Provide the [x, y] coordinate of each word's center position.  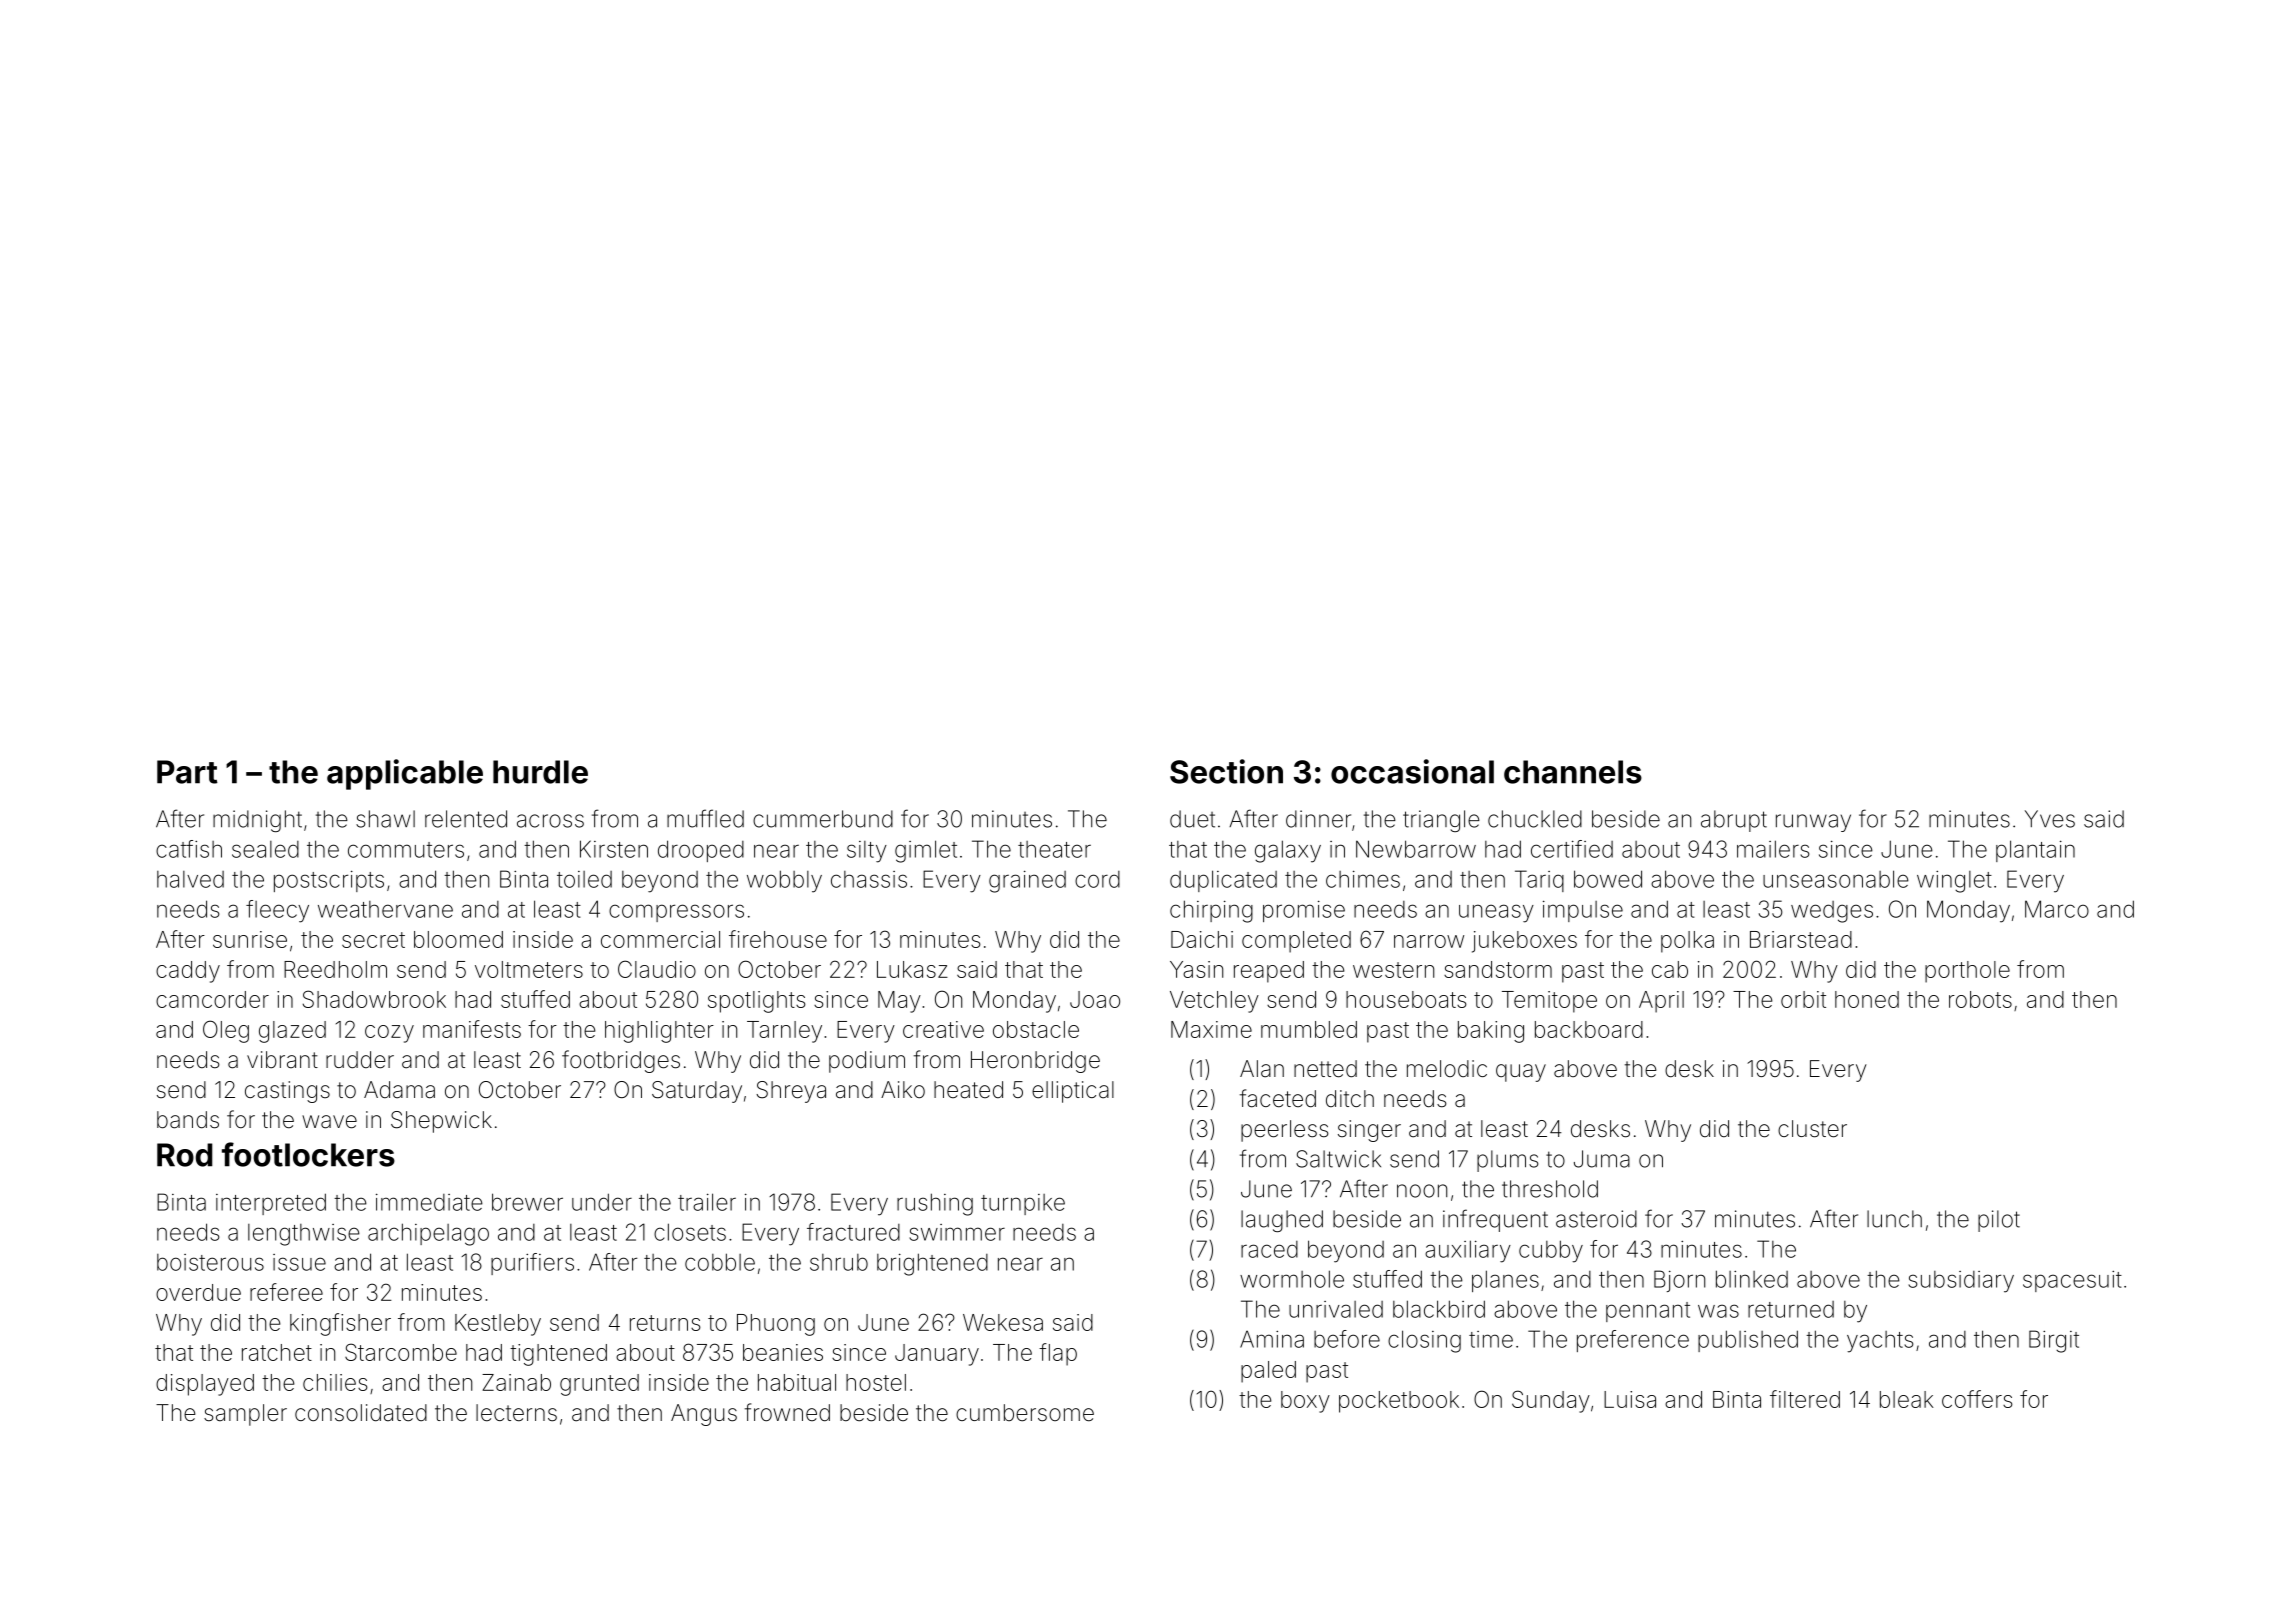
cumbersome [1025, 1413]
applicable [405, 774]
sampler [245, 1415]
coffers [1977, 1399]
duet [1192, 819]
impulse [1583, 911]
